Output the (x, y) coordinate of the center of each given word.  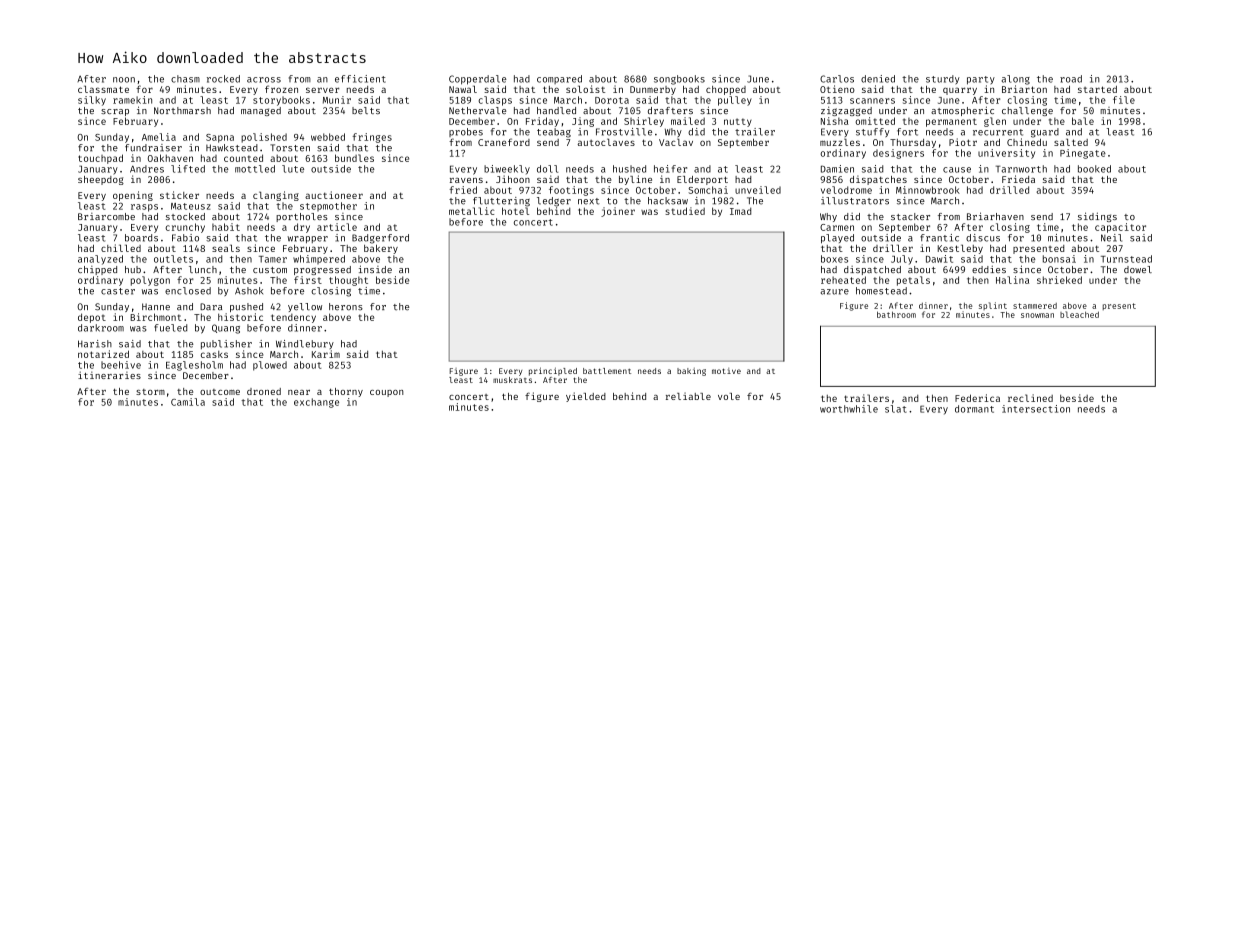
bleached (1079, 314)
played (837, 239)
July (902, 260)
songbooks (679, 80)
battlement (607, 371)
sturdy (943, 79)
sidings (1097, 217)
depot (92, 318)
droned (264, 391)
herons (346, 307)
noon (124, 80)
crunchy (185, 228)
